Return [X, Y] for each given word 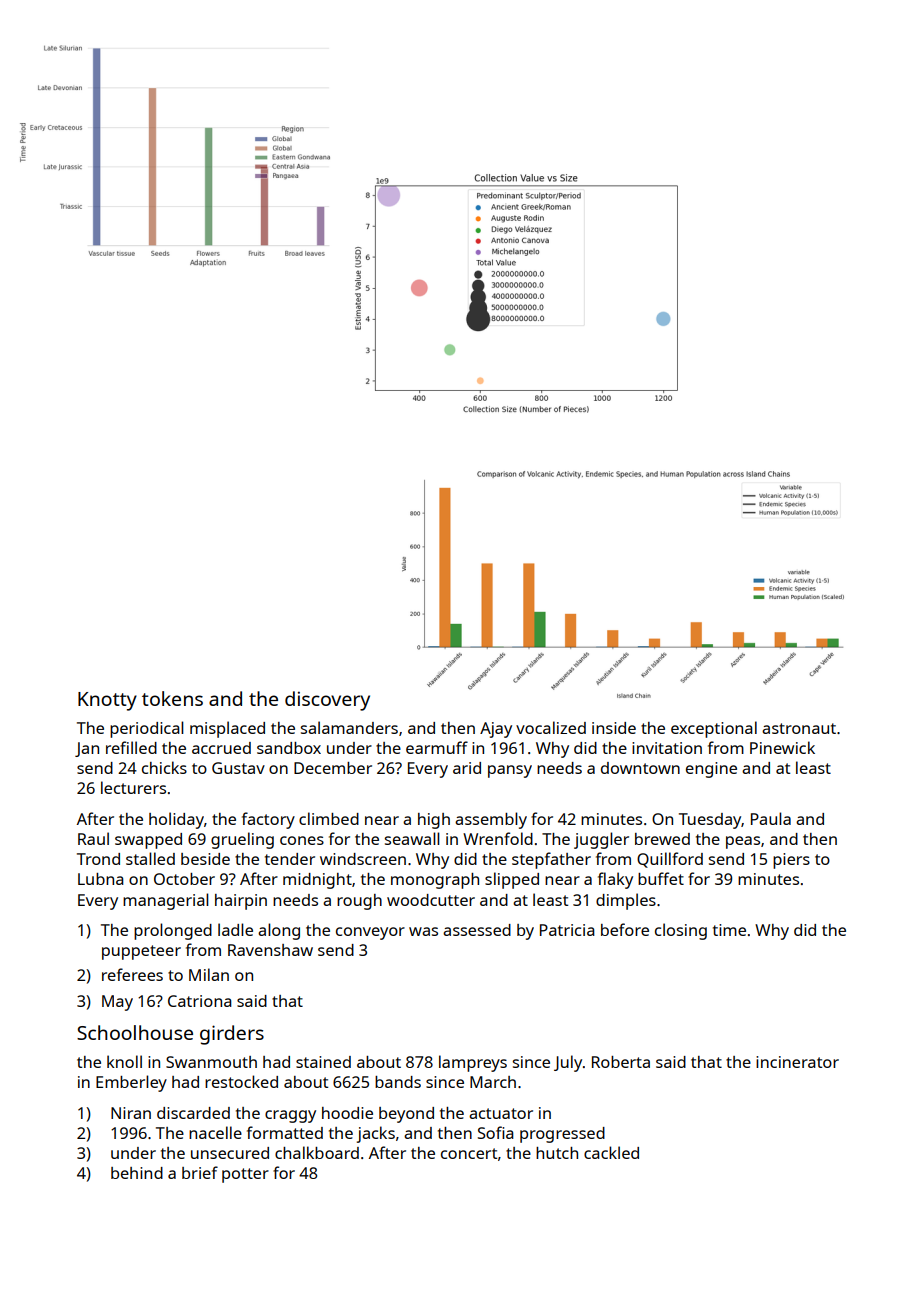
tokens [172, 698]
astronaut [799, 728]
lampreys [473, 1063]
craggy [290, 1116]
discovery [327, 701]
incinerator [797, 1062]
